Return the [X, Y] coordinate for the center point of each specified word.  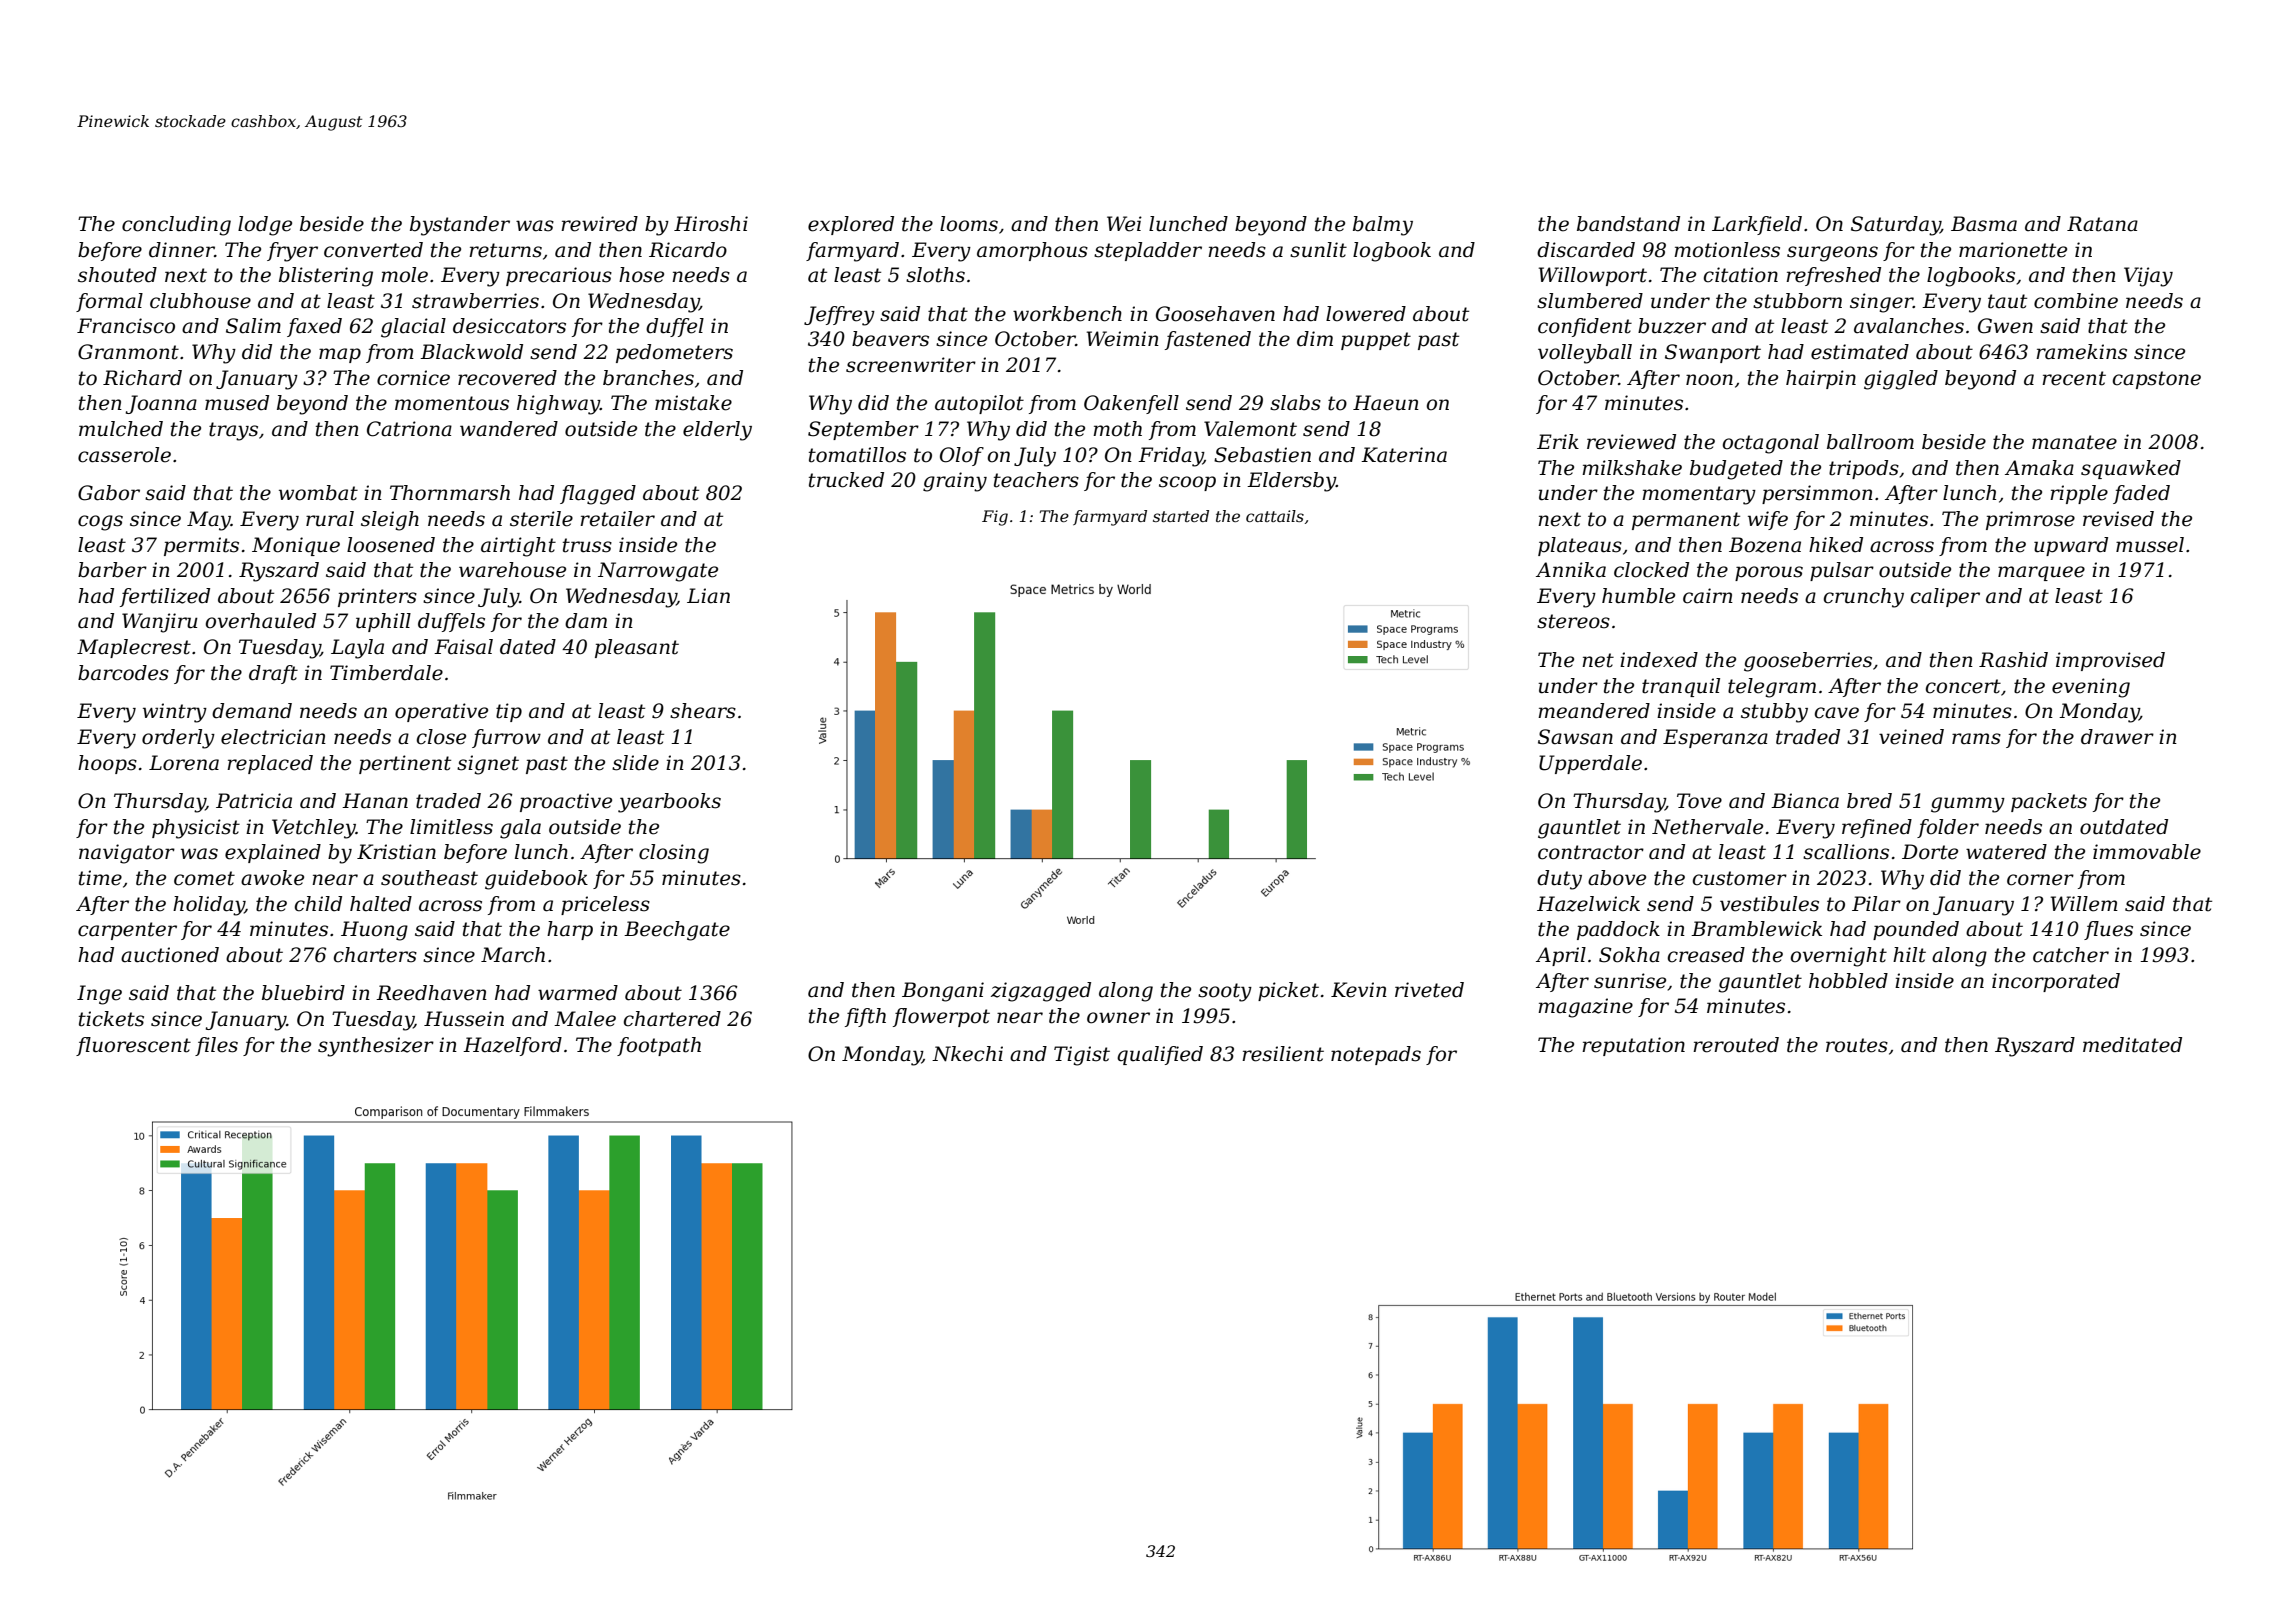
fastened [1208, 340]
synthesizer [376, 1047]
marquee [2041, 573]
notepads [1376, 1055]
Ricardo [688, 250]
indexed [1659, 660]
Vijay [2148, 277]
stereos [1573, 621]
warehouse [512, 570]
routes [1857, 1045]
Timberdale [386, 673]
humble [1638, 596]
